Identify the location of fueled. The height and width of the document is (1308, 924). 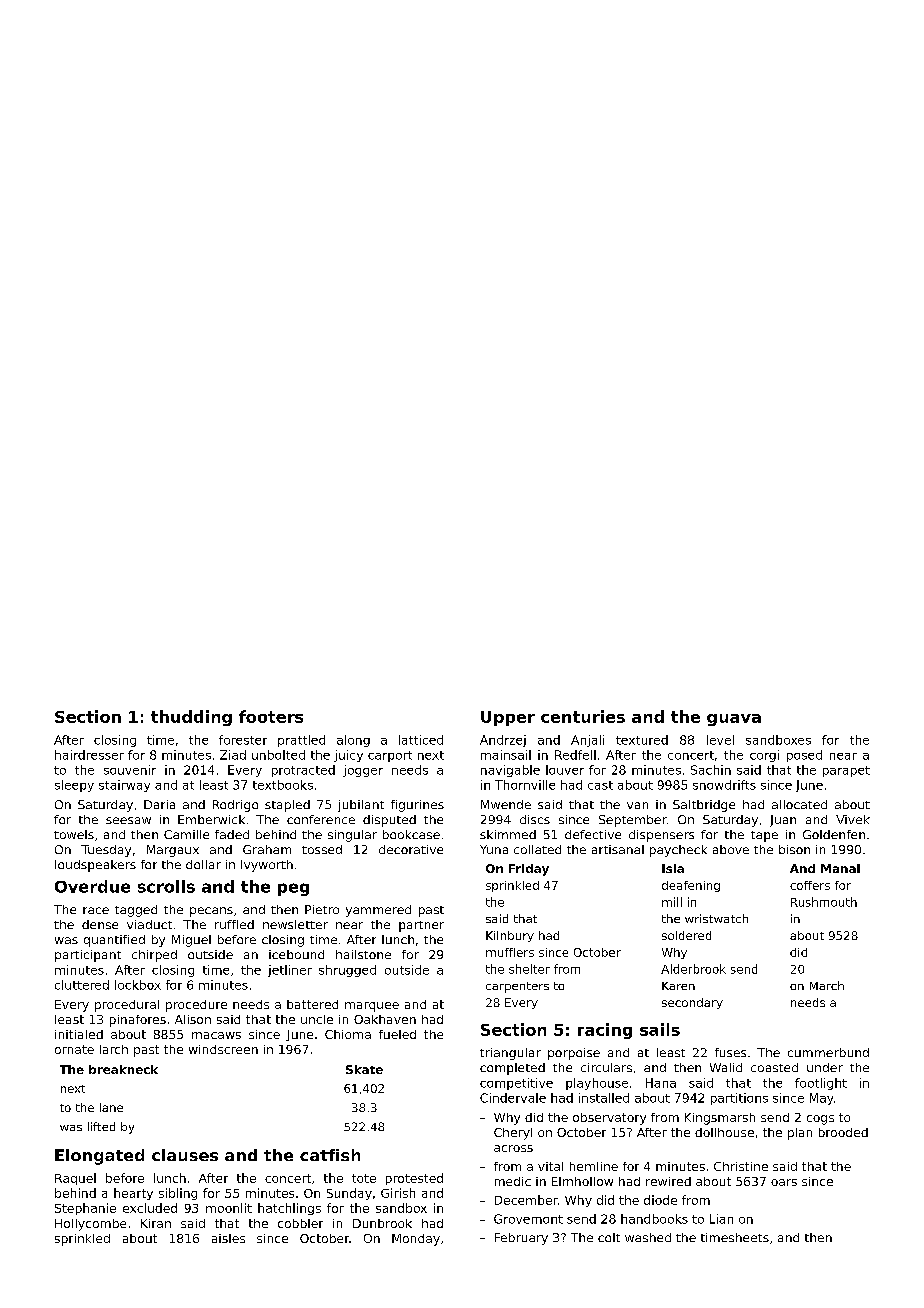
(397, 1034).
